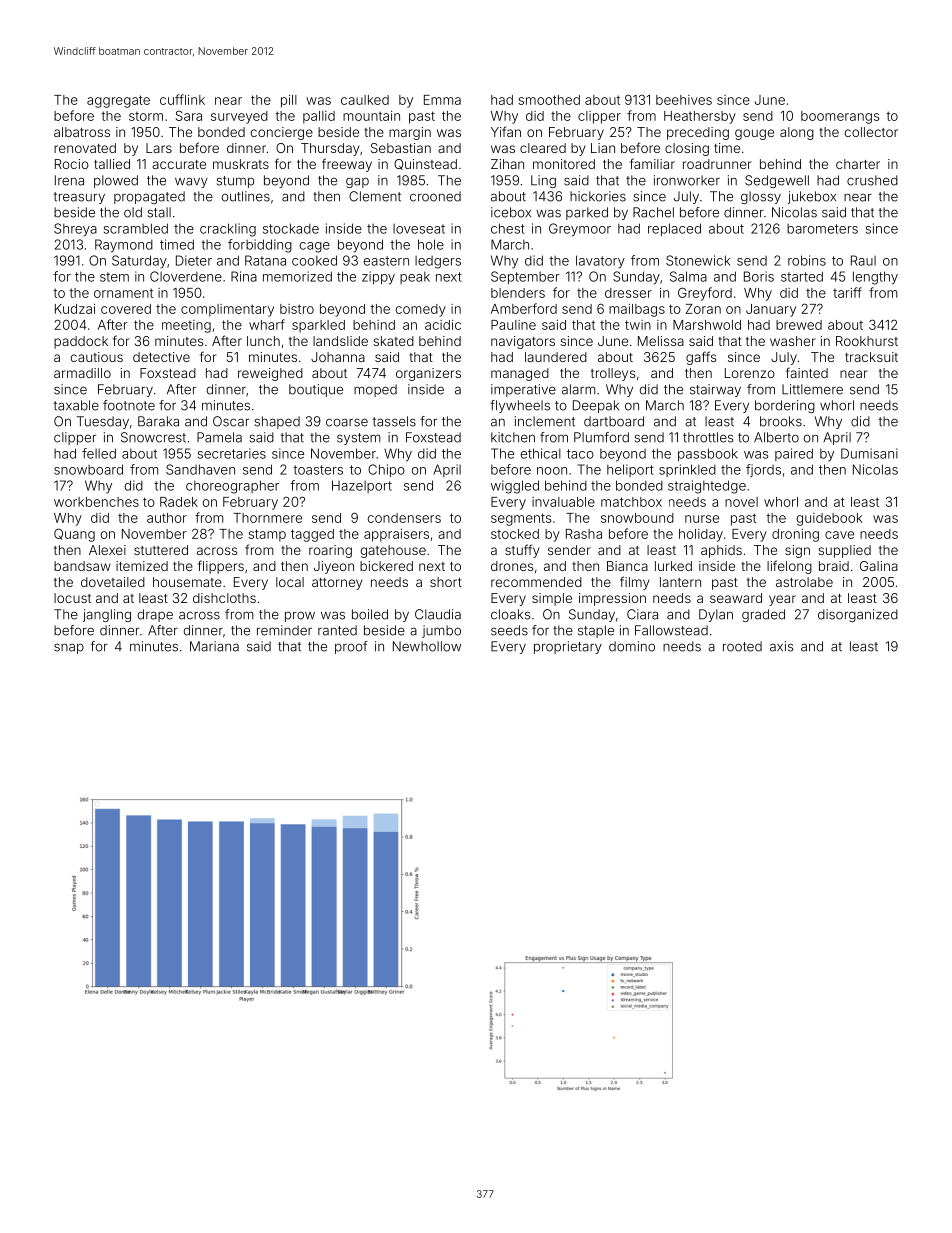 Image resolution: width=952 pixels, height=1233 pixels. What do you see at coordinates (277, 422) in the image?
I see `shaped` at bounding box center [277, 422].
